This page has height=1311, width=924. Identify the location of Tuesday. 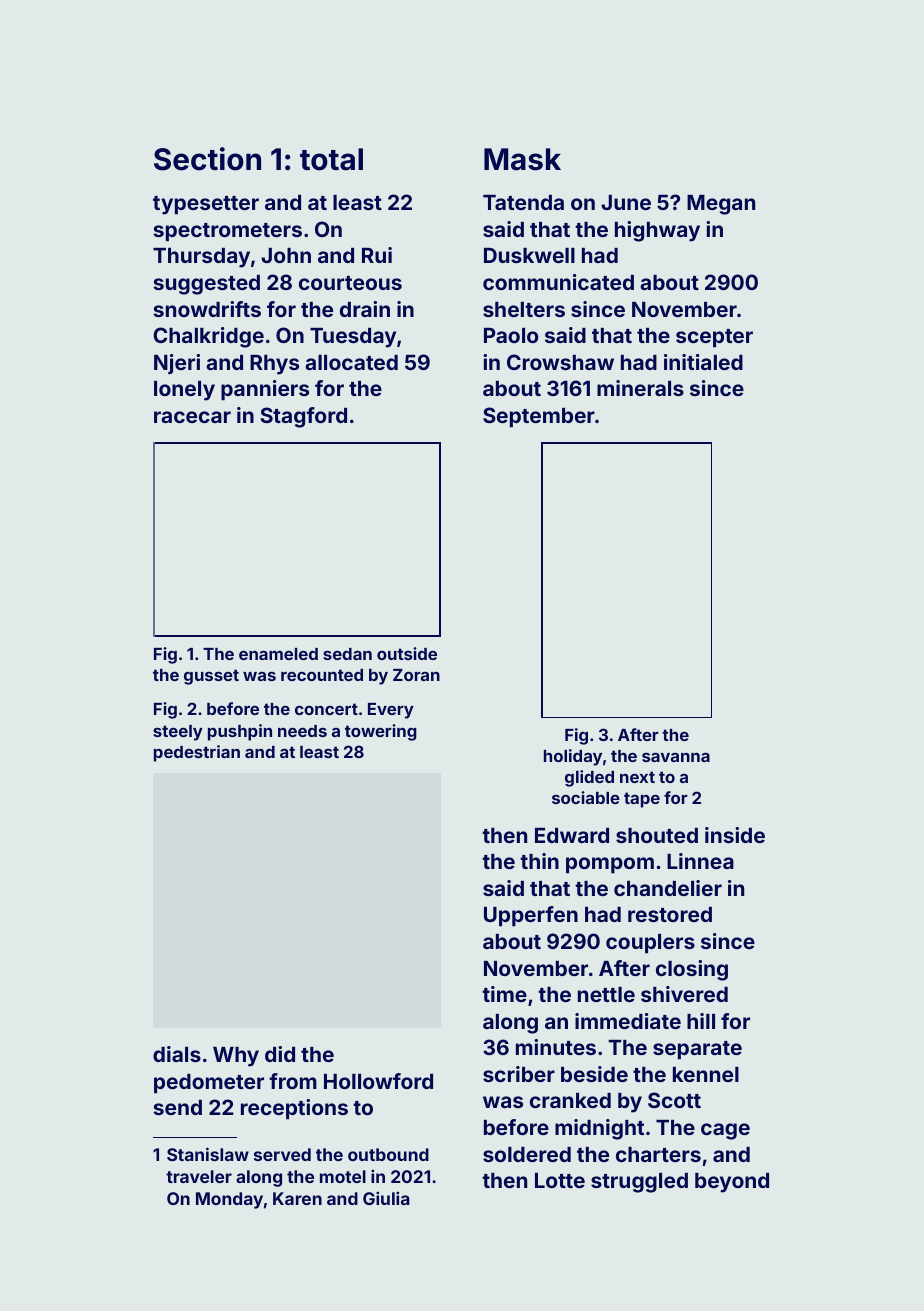
(353, 338).
